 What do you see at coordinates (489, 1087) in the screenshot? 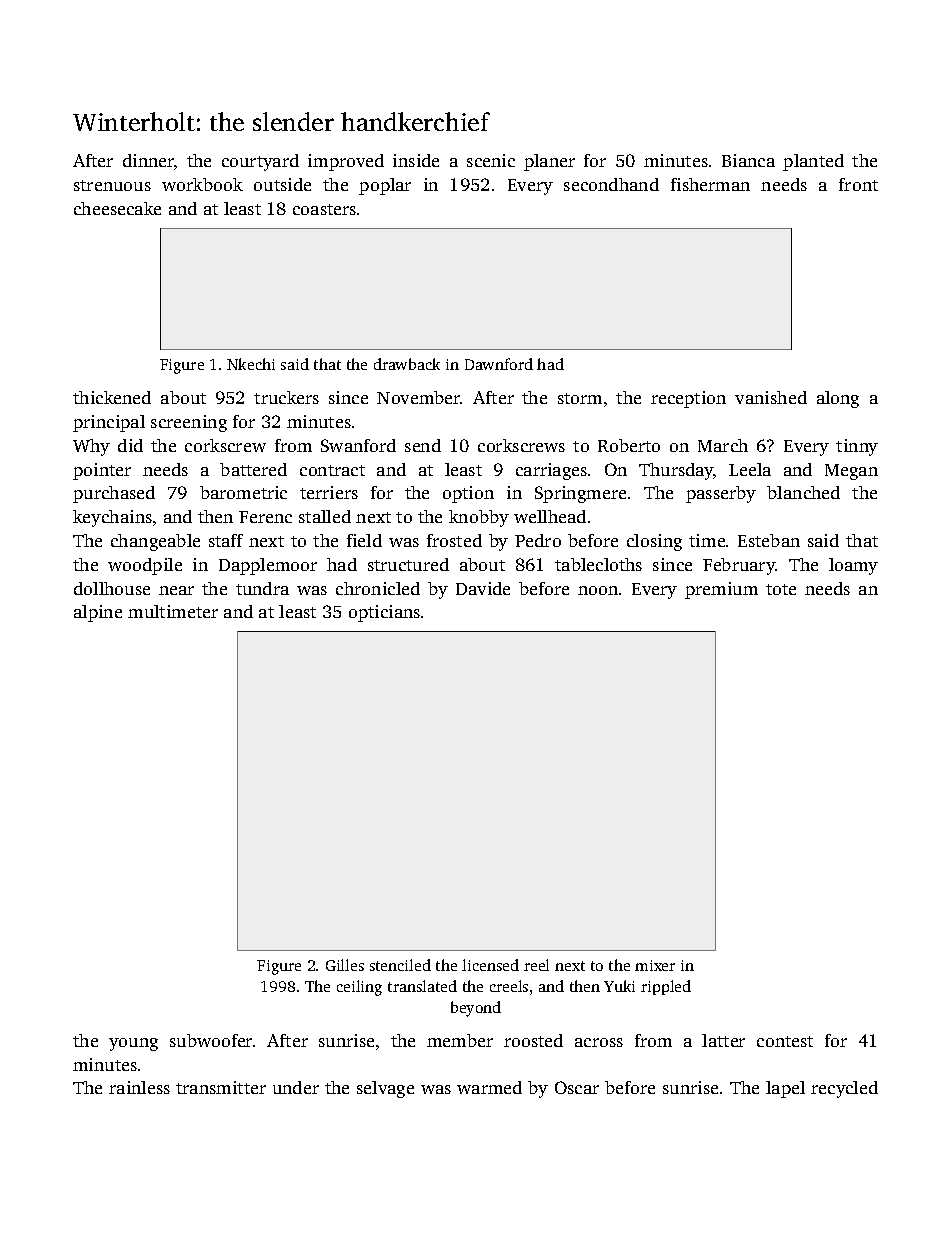
I see `warmed` at bounding box center [489, 1087].
